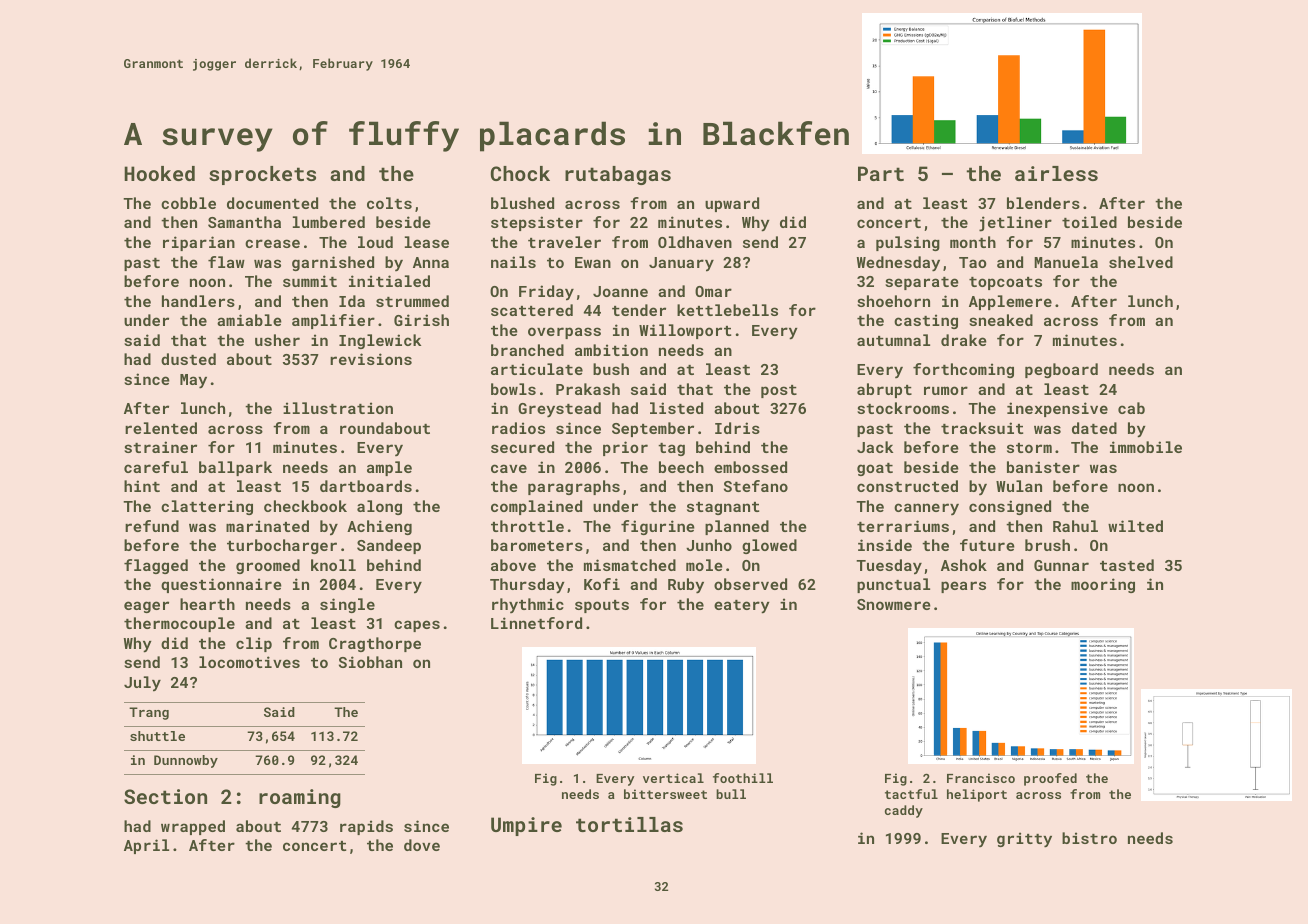 The width and height of the document is (1308, 924). What do you see at coordinates (536, 507) in the document?
I see `complained` at bounding box center [536, 507].
